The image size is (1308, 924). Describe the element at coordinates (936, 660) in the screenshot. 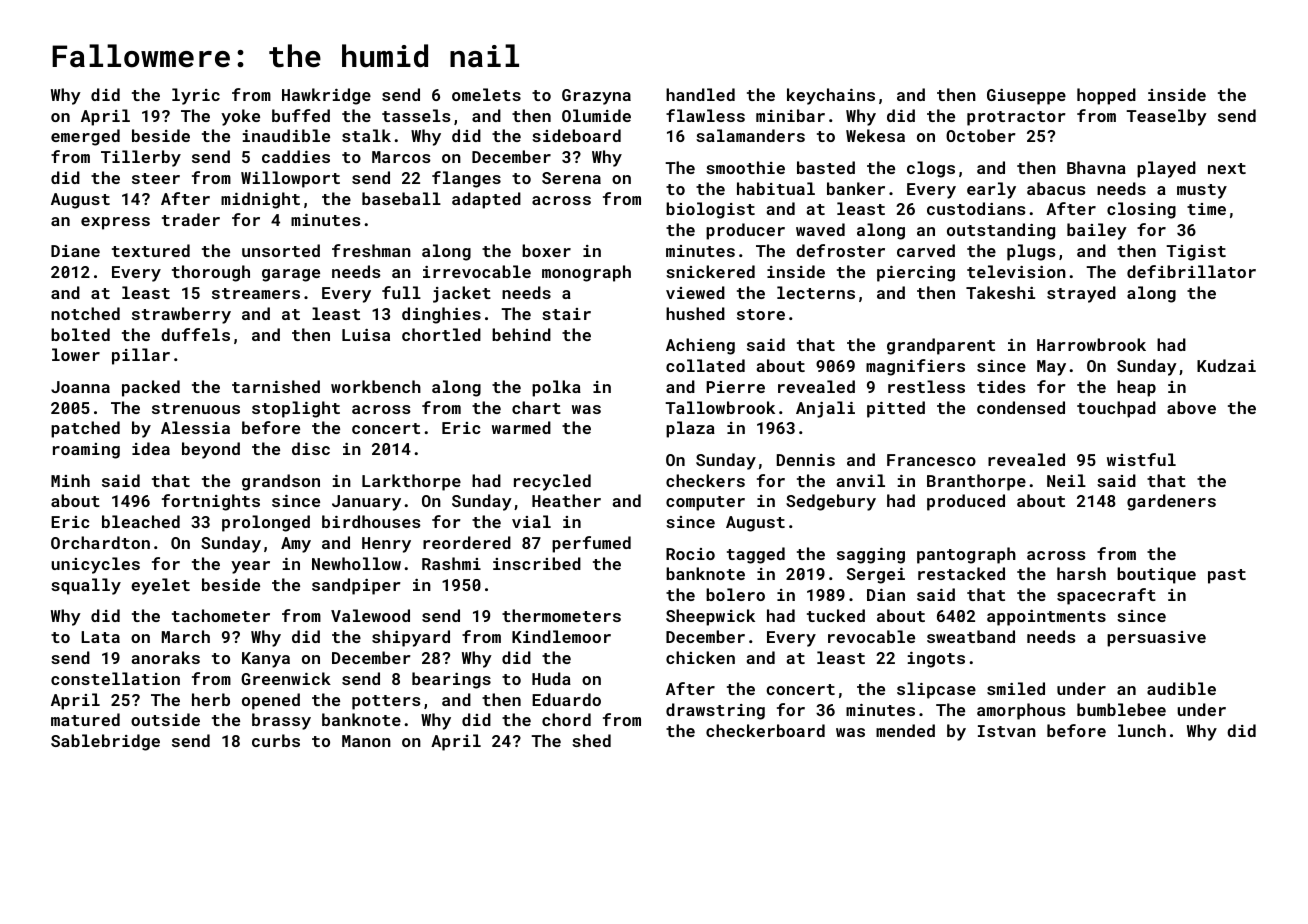

I see `ingots` at that location.
